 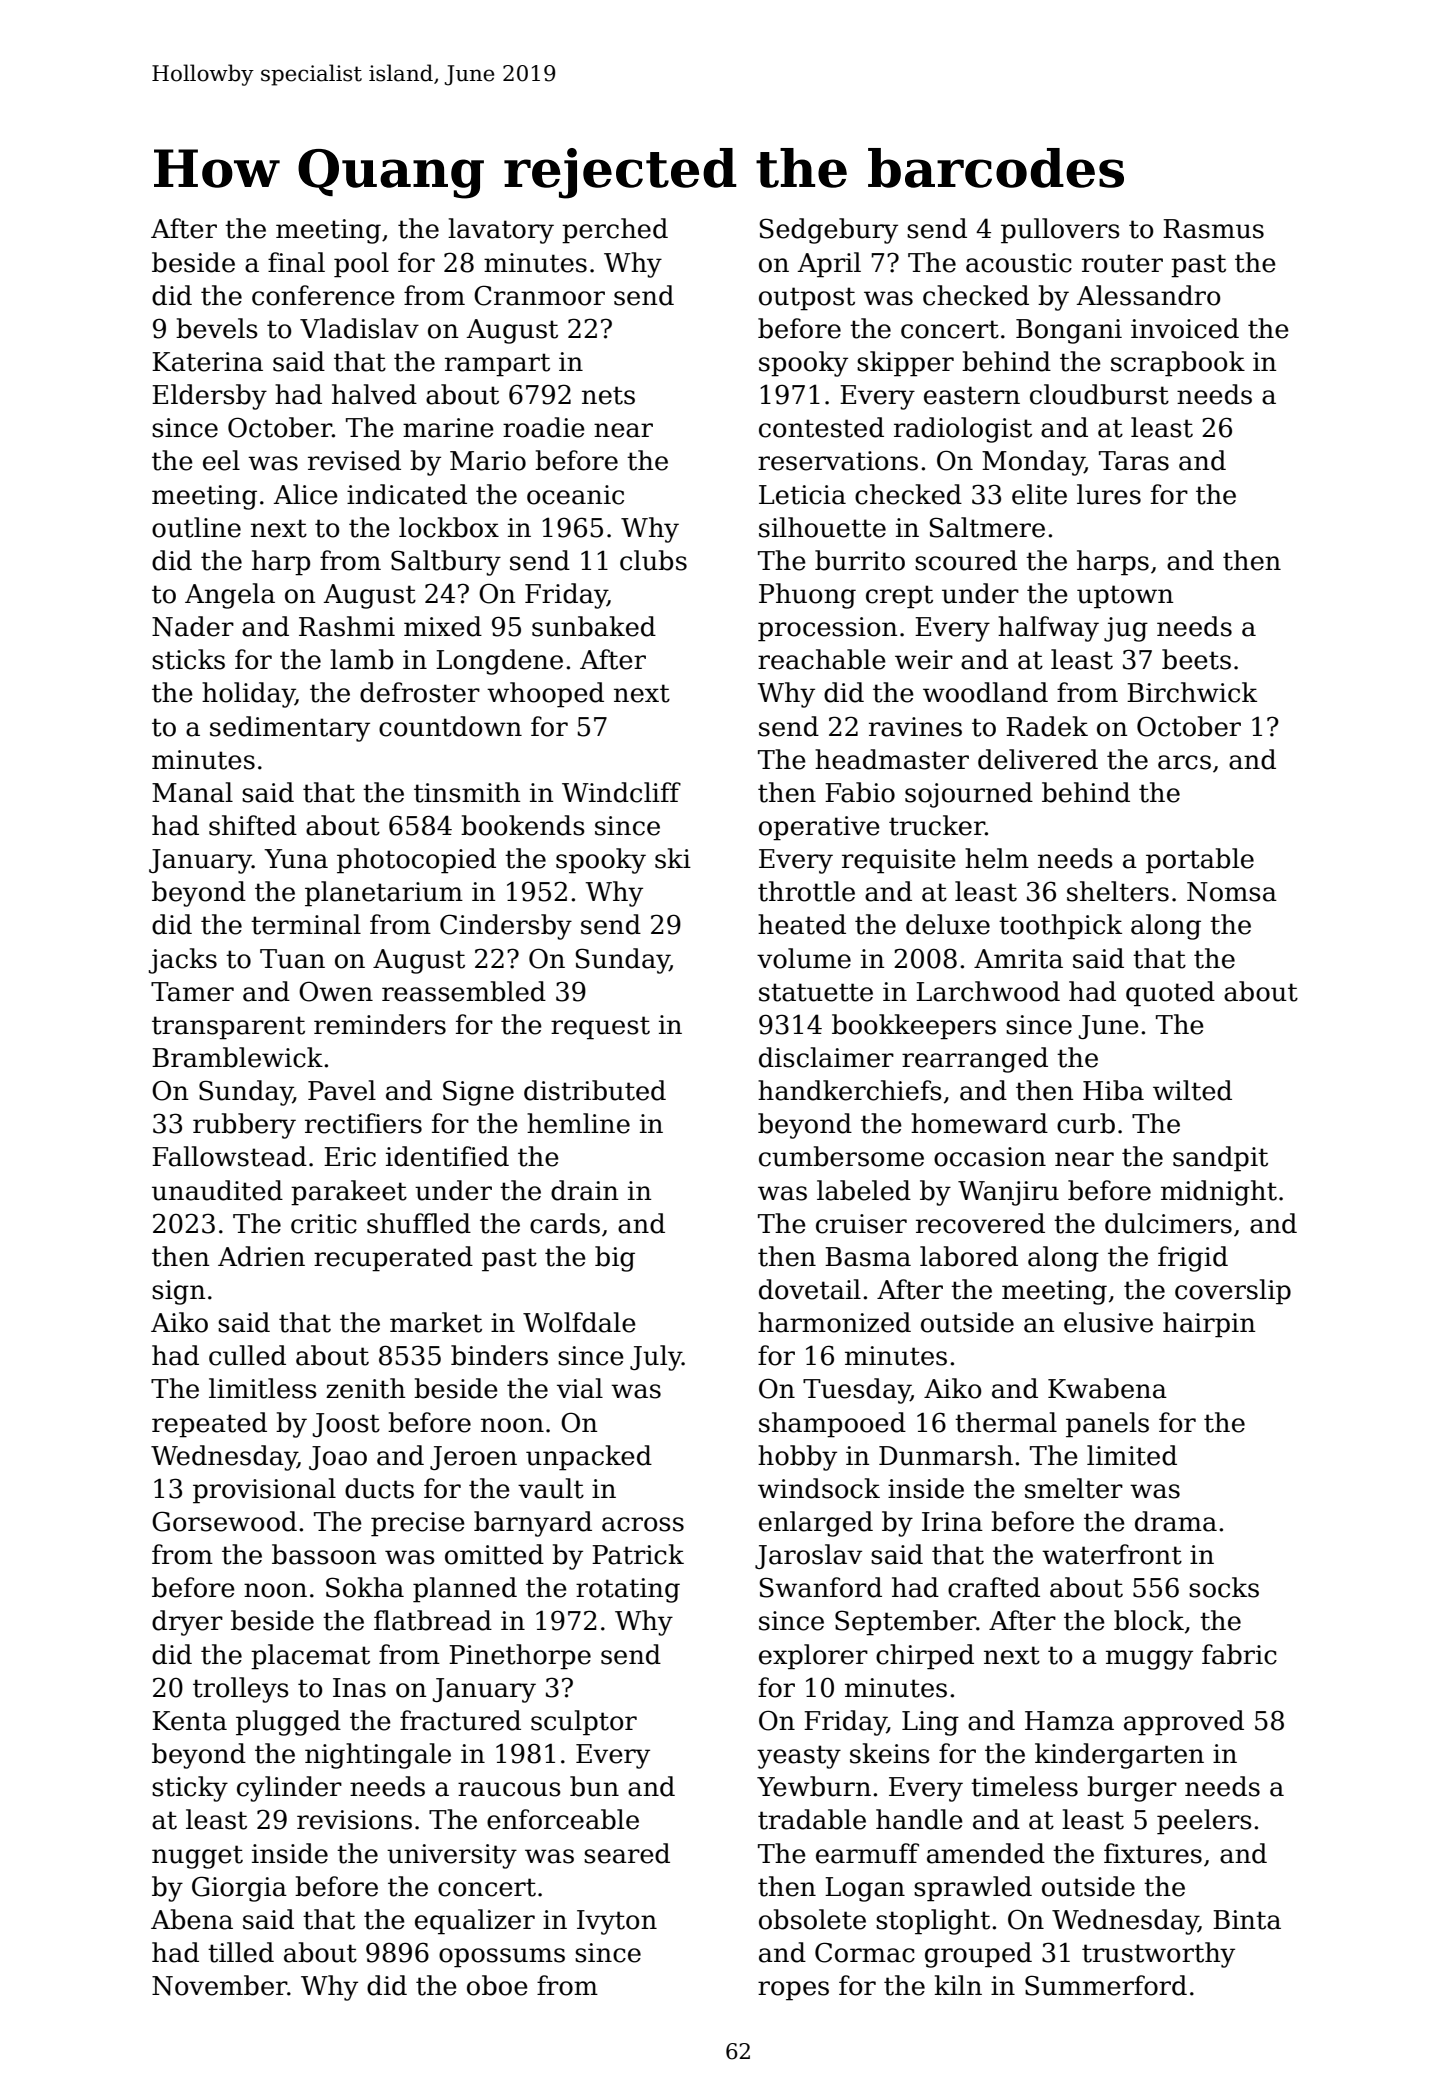 What do you see at coordinates (296, 262) in the screenshot?
I see `final` at bounding box center [296, 262].
